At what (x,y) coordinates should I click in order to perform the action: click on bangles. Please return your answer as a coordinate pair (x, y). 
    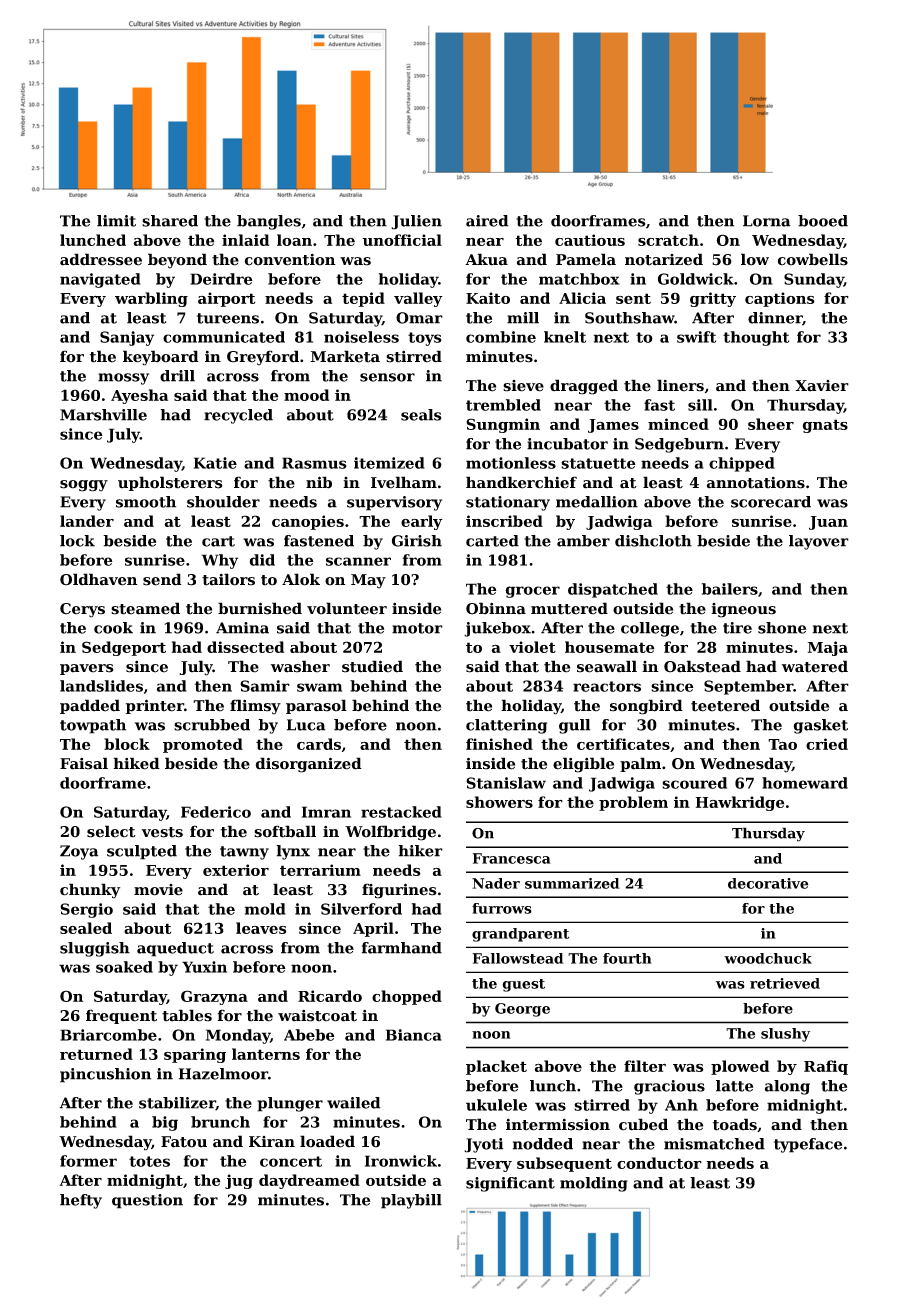
    Looking at the image, I should click on (269, 222).
